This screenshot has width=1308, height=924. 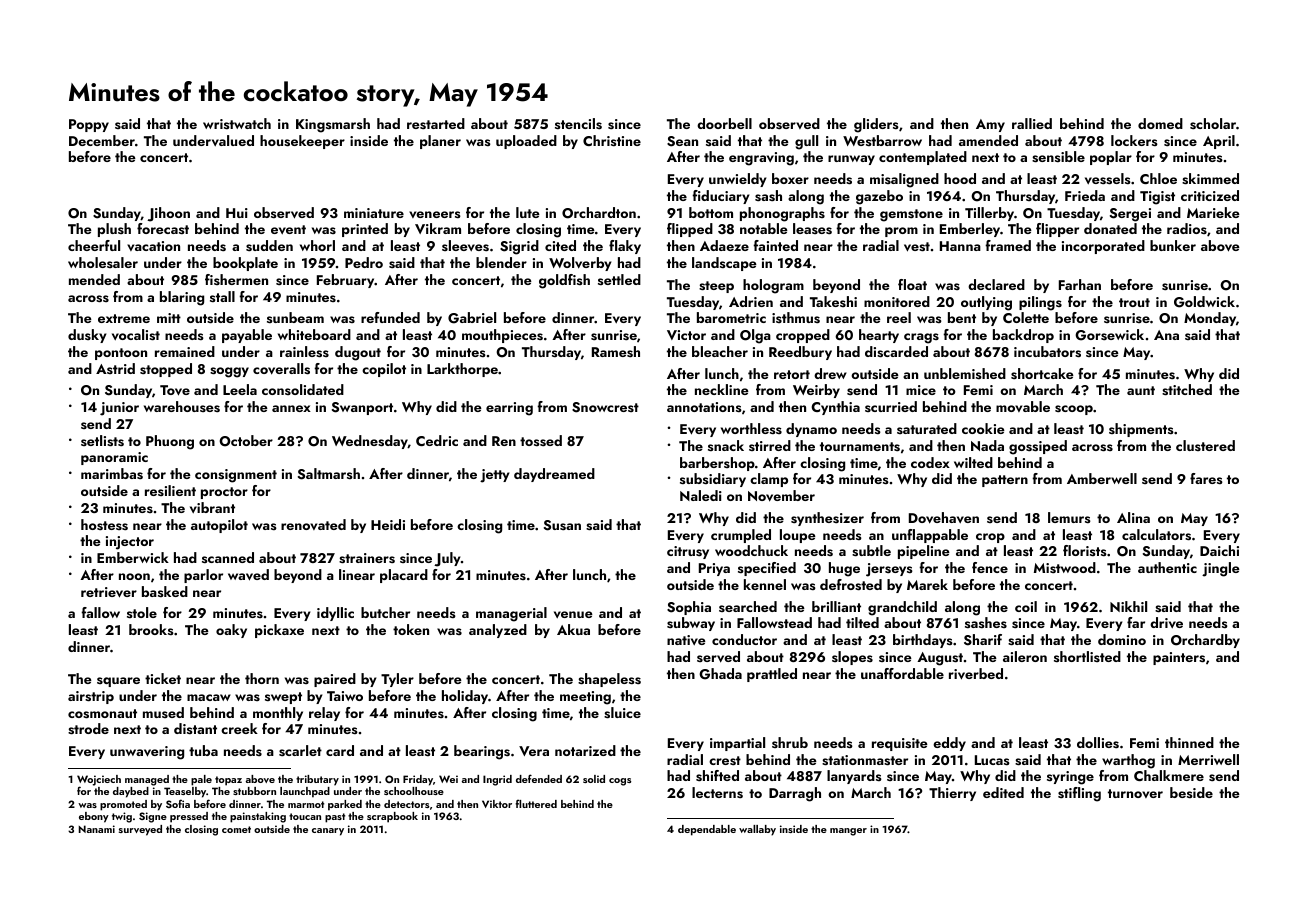 What do you see at coordinates (770, 445) in the screenshot?
I see `stirred` at bounding box center [770, 445].
